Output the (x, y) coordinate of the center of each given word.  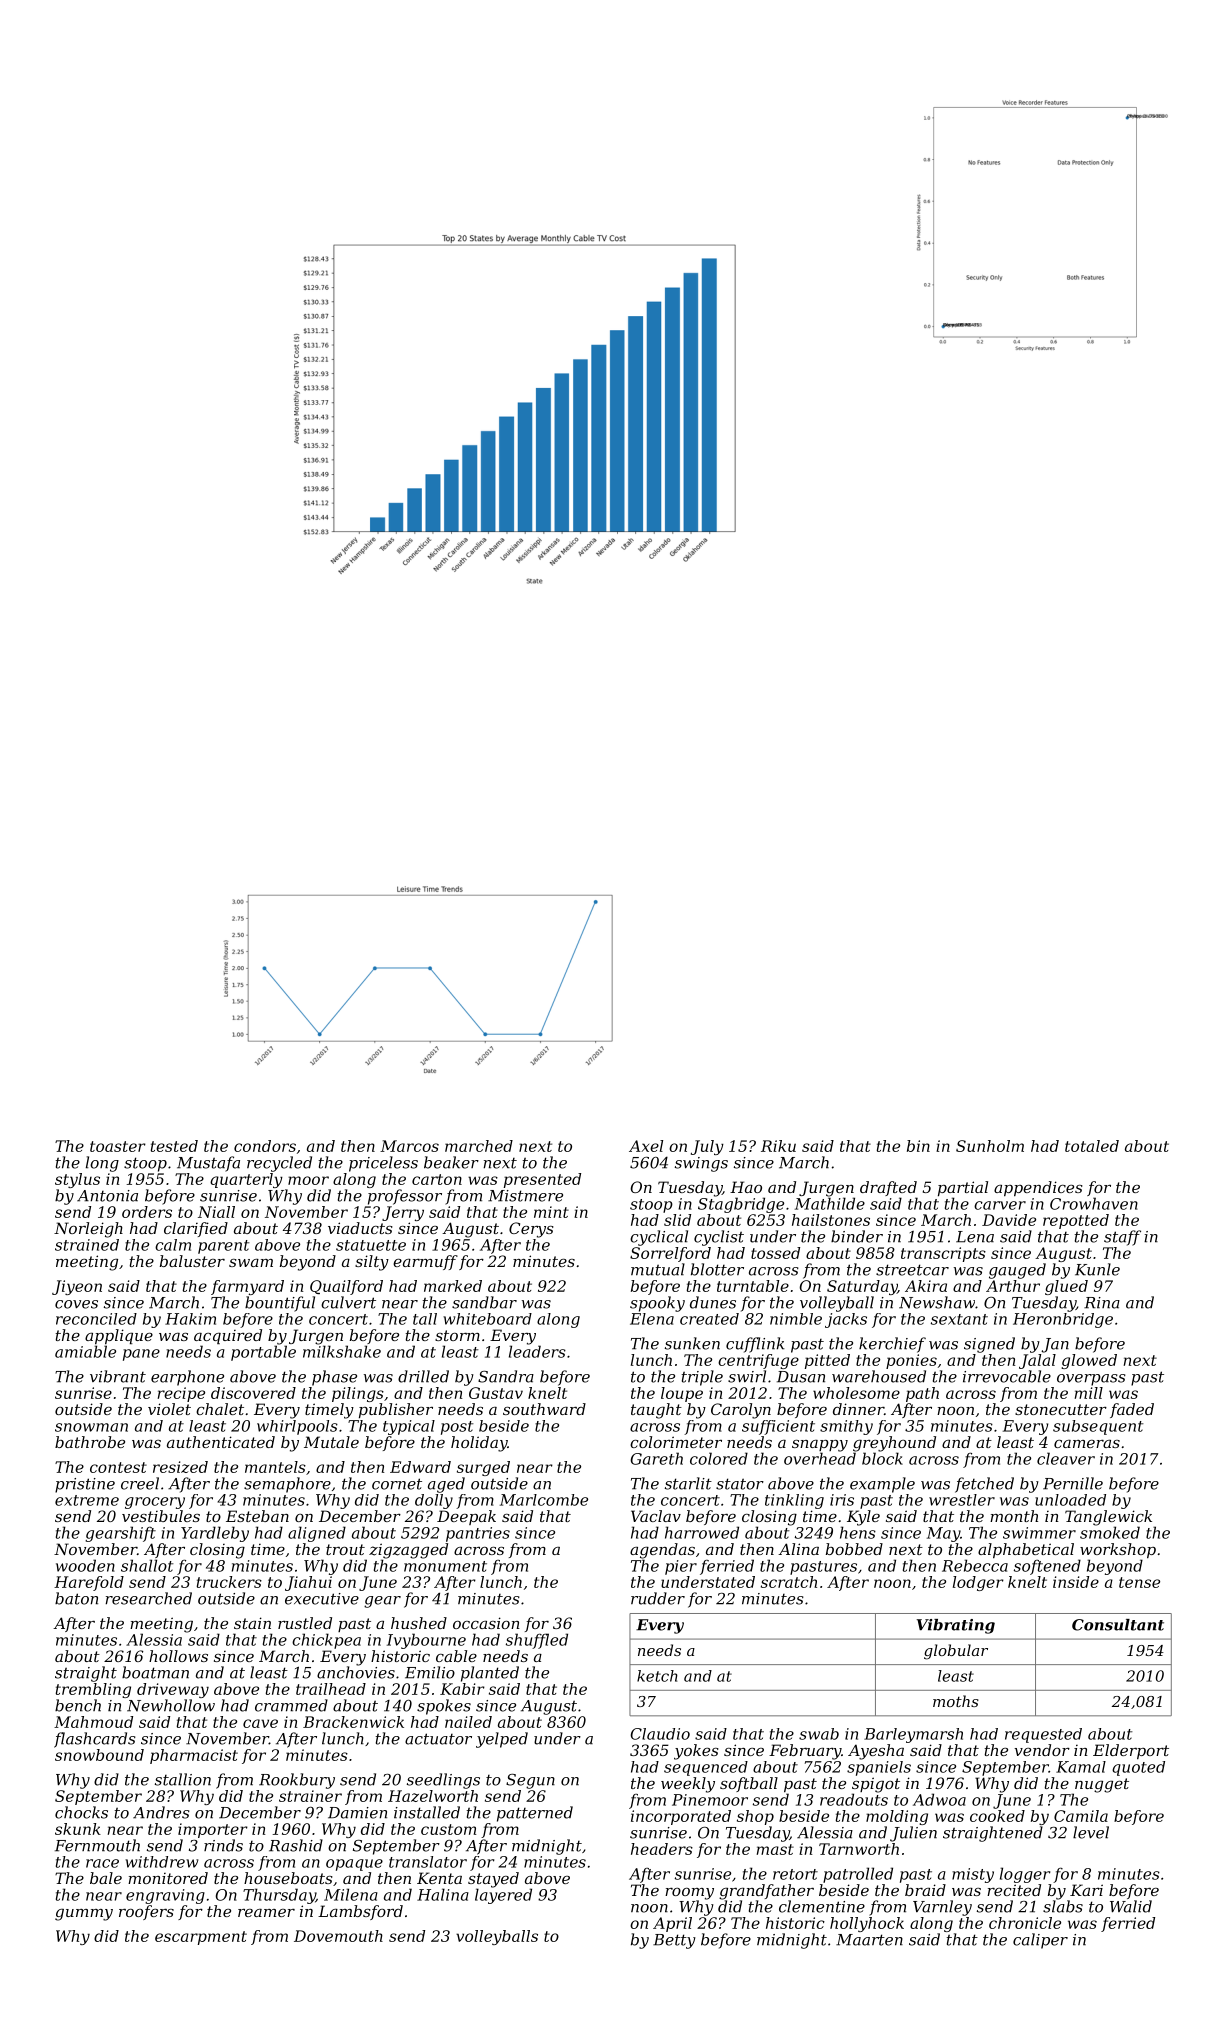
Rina (1102, 1303)
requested (1043, 1735)
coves (76, 1304)
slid (677, 1220)
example (882, 1485)
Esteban (257, 1516)
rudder (658, 1598)
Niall (216, 1212)
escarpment (201, 1938)
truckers (229, 1582)
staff (1122, 1238)
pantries (478, 1534)
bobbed (854, 1549)
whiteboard (487, 1319)
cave (260, 1723)
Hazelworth (433, 1796)
